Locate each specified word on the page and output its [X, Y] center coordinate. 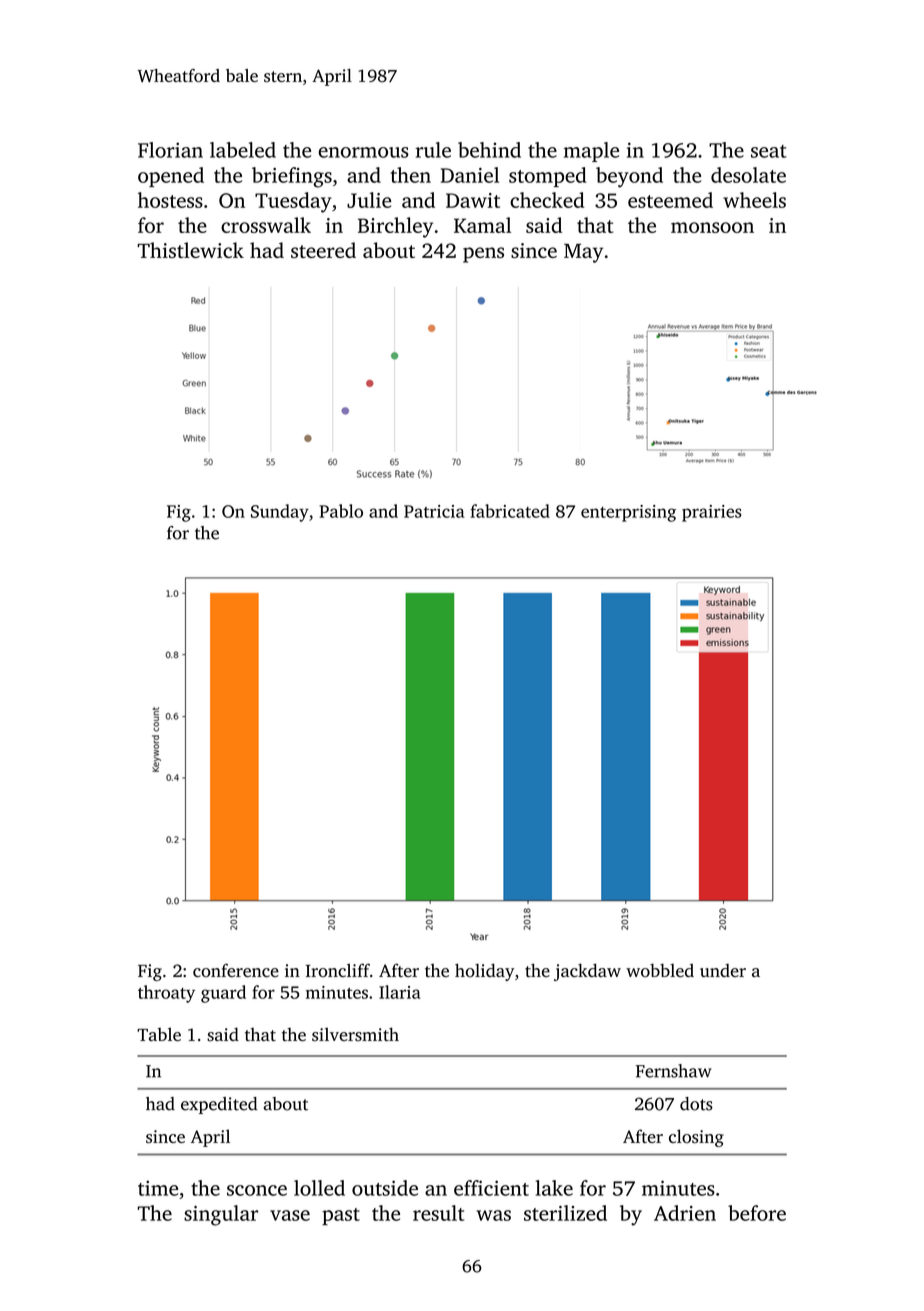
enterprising [628, 513]
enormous [363, 152]
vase [290, 1215]
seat [769, 151]
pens [483, 255]
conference [236, 970]
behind [489, 150]
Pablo [341, 511]
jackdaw [587, 972]
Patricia [434, 511]
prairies [711, 513]
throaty [166, 994]
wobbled [660, 971]
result [438, 1213]
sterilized [565, 1213]
